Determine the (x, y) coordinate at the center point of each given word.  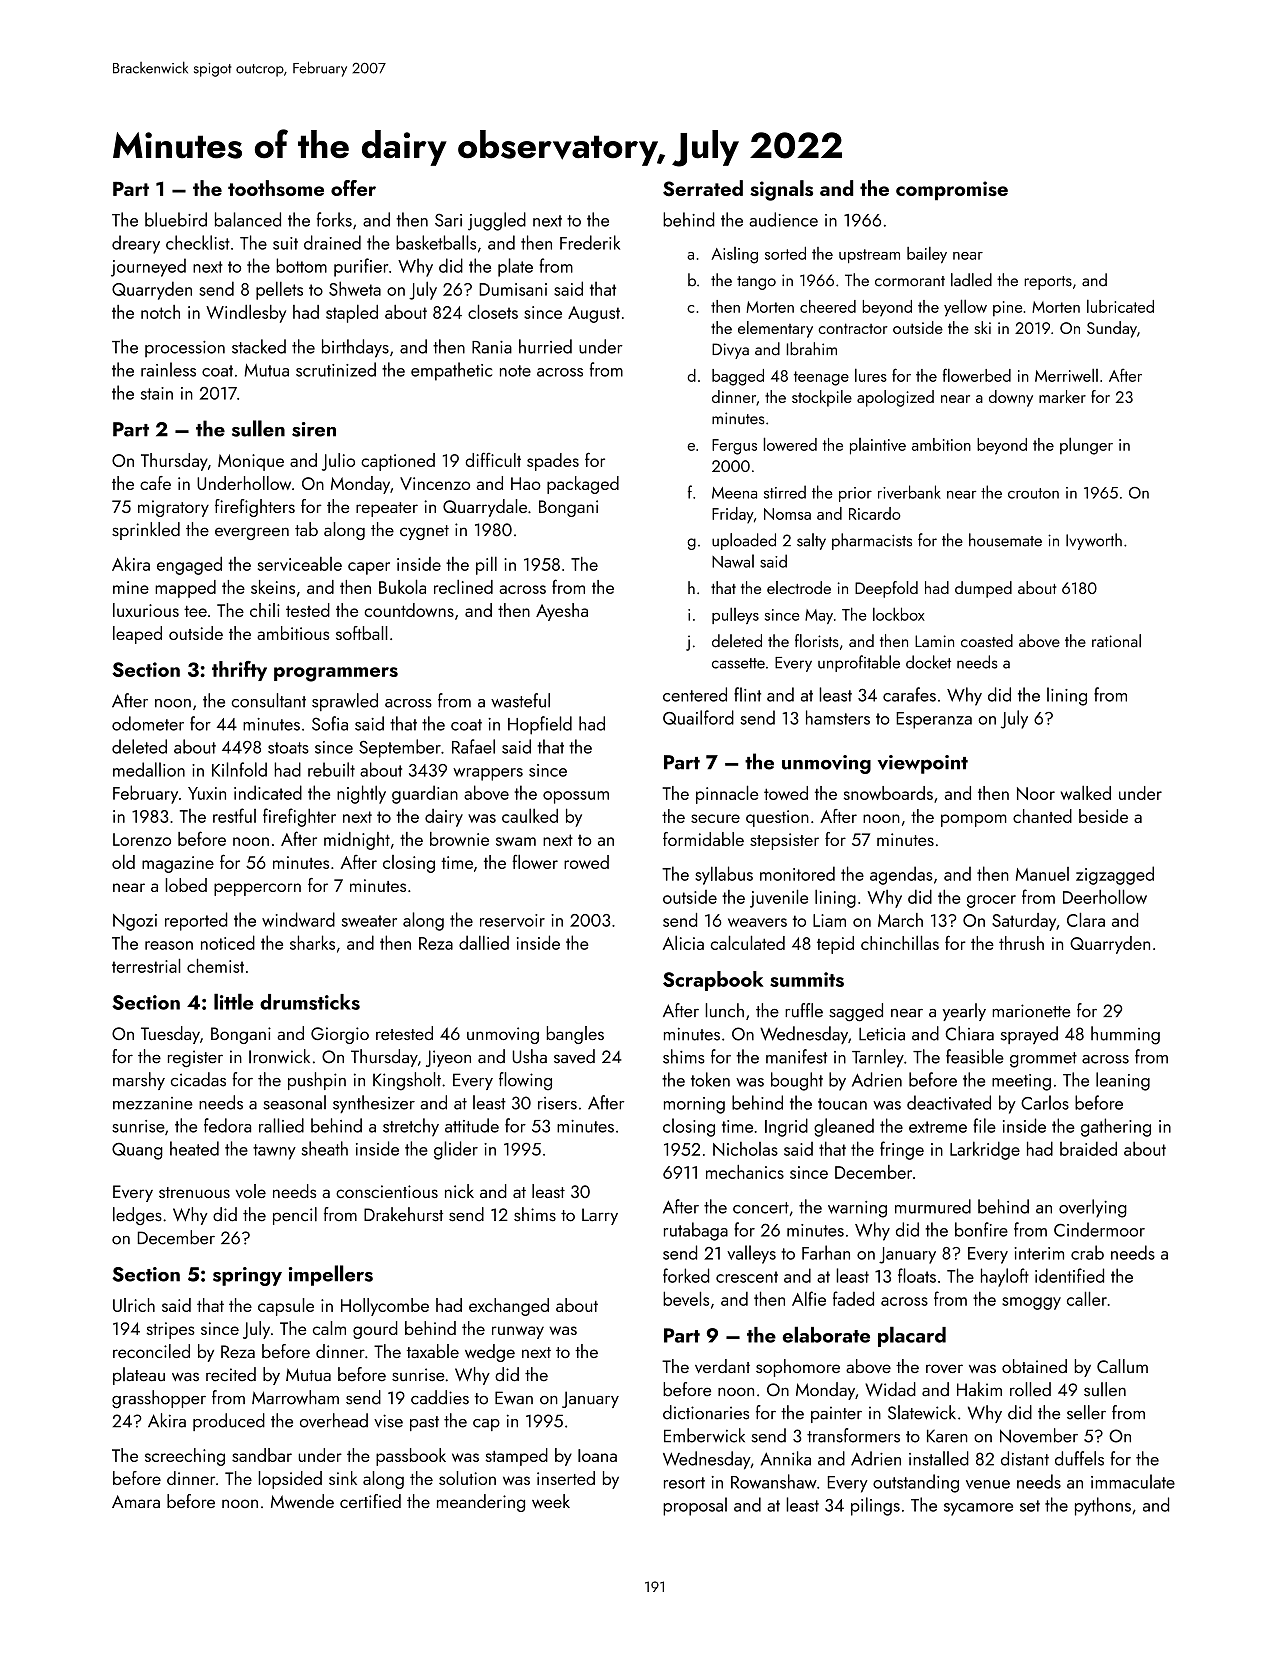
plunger (1086, 446)
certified (370, 1501)
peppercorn (257, 889)
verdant (722, 1366)
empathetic (451, 371)
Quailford (698, 717)
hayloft (1005, 1277)
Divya (730, 351)
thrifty (239, 671)
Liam (829, 920)
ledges (137, 1216)
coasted (987, 641)
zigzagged (1115, 875)
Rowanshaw (774, 1481)
